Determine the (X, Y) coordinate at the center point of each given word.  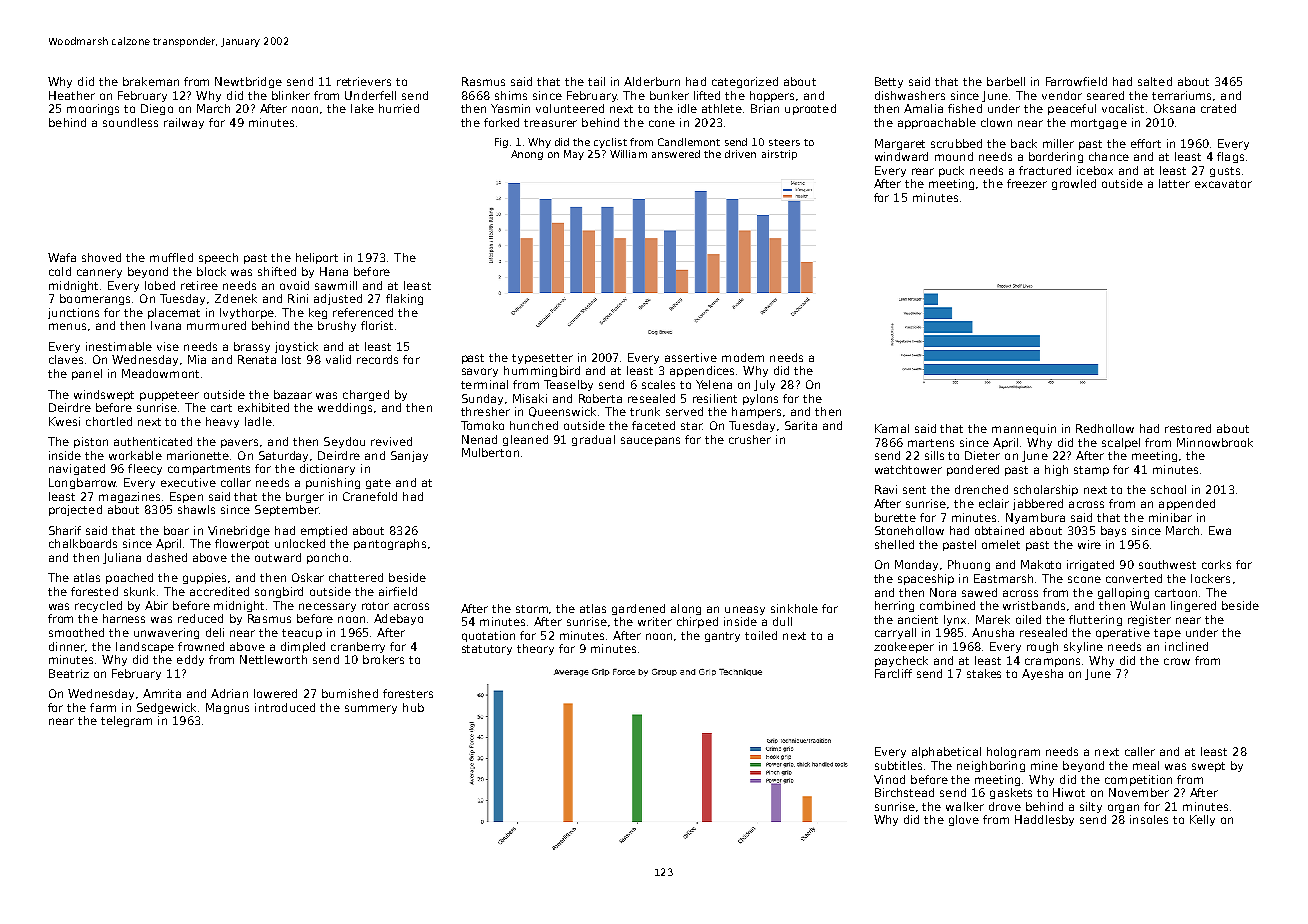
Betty (889, 82)
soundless (130, 122)
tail (596, 81)
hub (413, 707)
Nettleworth (273, 659)
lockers (1210, 578)
